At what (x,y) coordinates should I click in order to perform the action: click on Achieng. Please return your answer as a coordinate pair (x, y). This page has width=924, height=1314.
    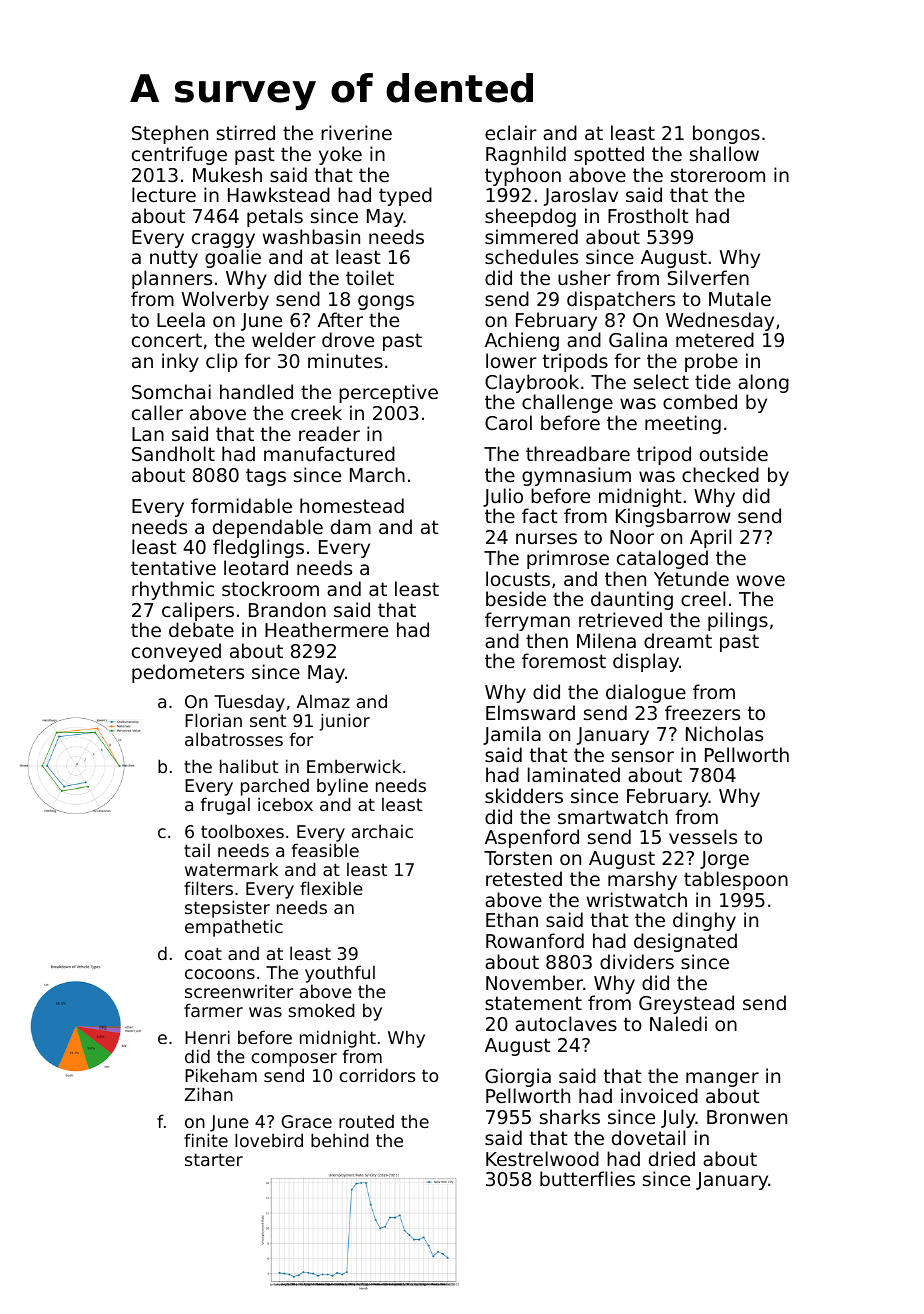
    Looking at the image, I should click on (522, 341).
